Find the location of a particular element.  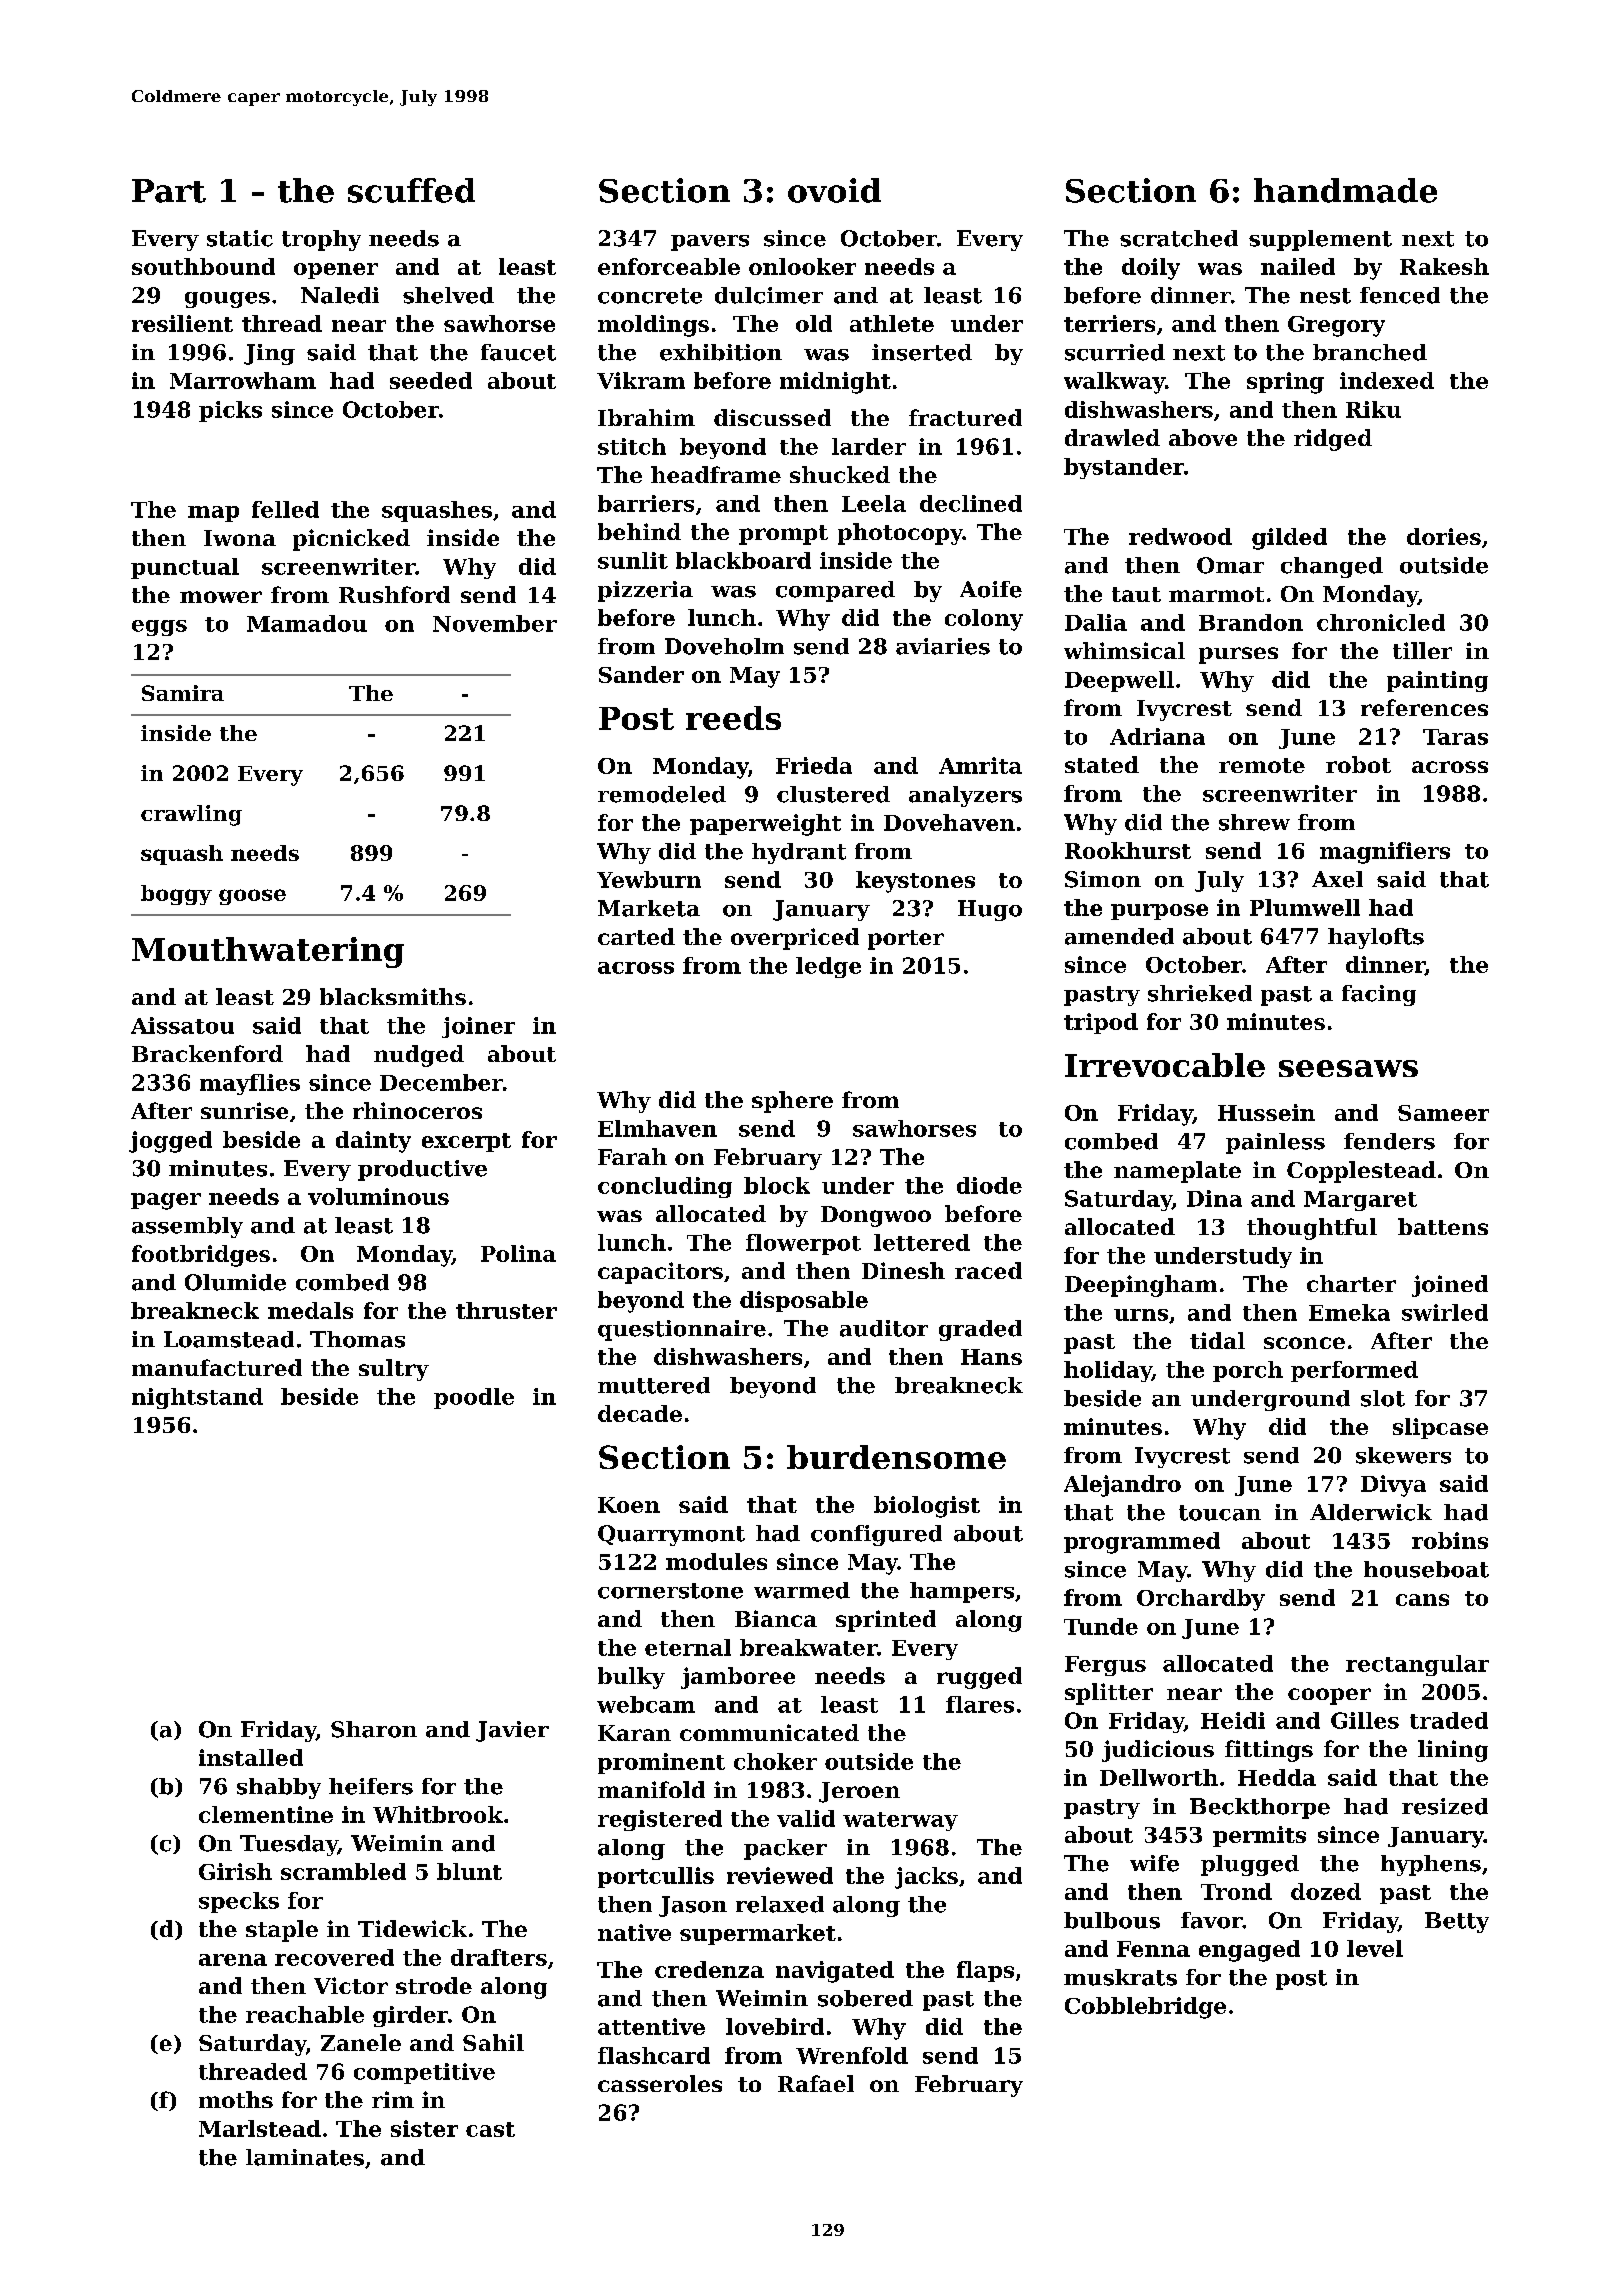

ovoid is located at coordinates (834, 190).
